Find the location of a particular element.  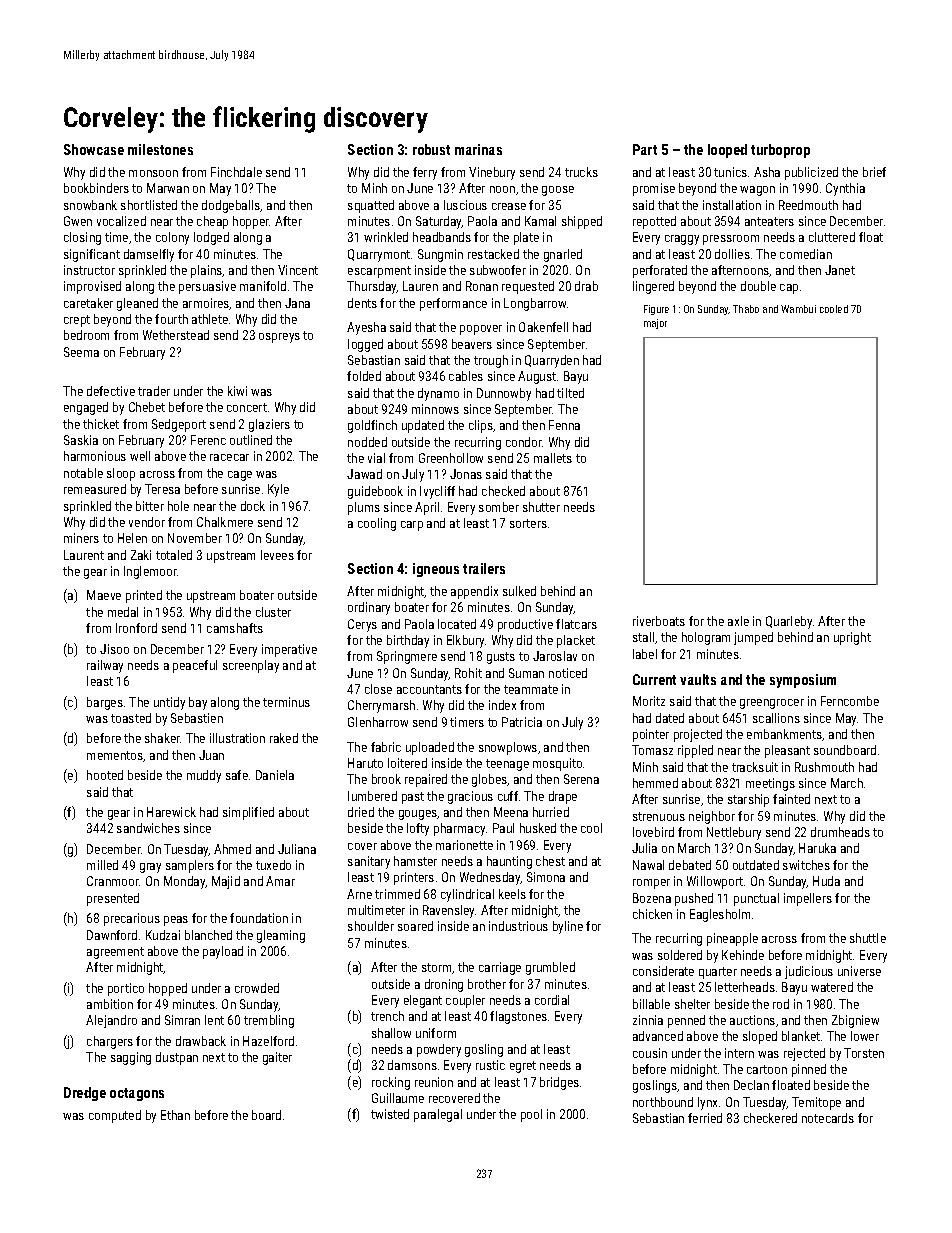

luscious is located at coordinates (465, 205).
